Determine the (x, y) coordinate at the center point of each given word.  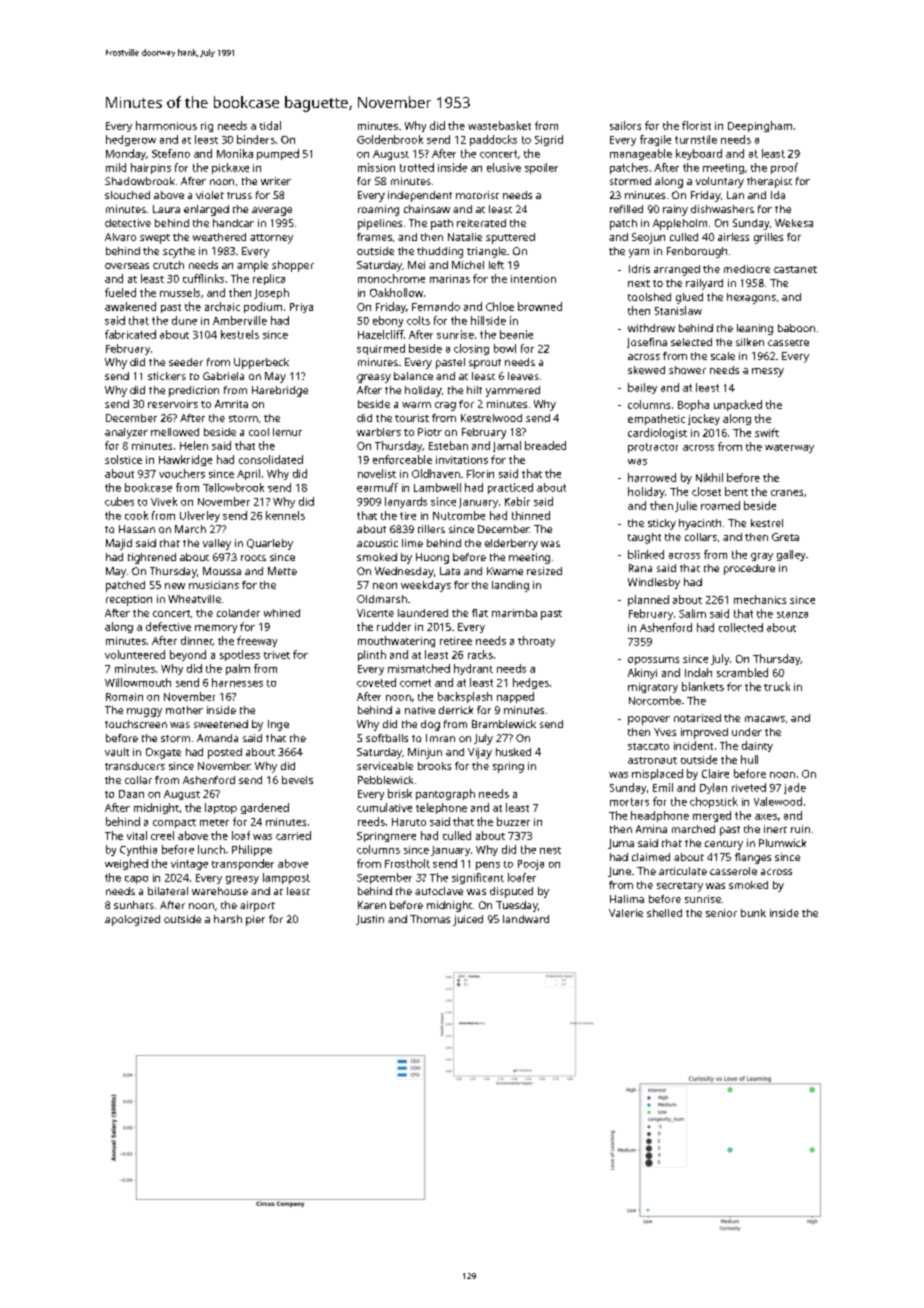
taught (644, 538)
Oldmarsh (382, 599)
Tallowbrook (233, 487)
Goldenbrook (390, 139)
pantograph (445, 794)
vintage (189, 865)
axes (766, 817)
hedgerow (131, 140)
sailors (625, 125)
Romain (124, 697)
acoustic (377, 543)
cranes (787, 493)
